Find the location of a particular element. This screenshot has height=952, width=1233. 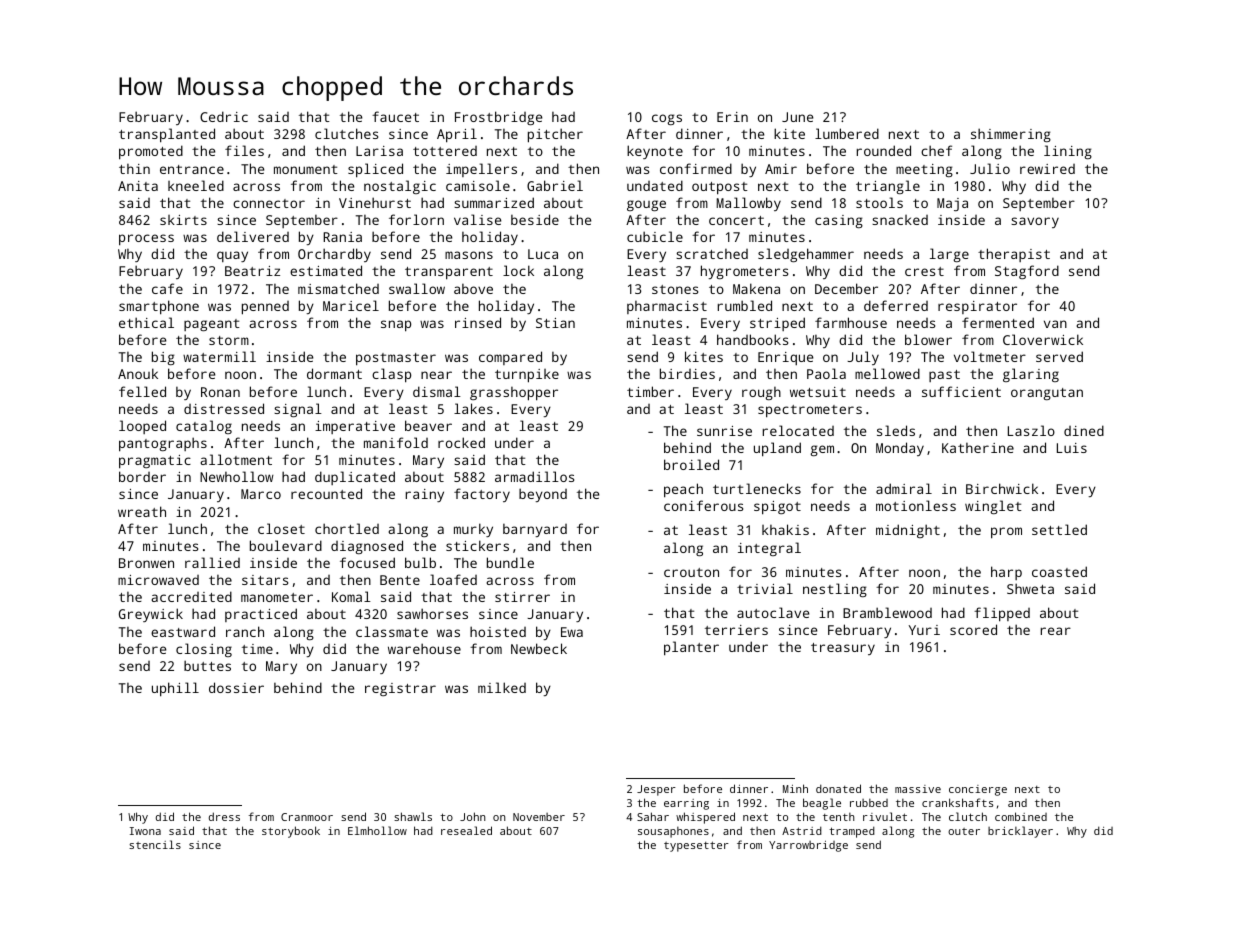

dress is located at coordinates (224, 816).
